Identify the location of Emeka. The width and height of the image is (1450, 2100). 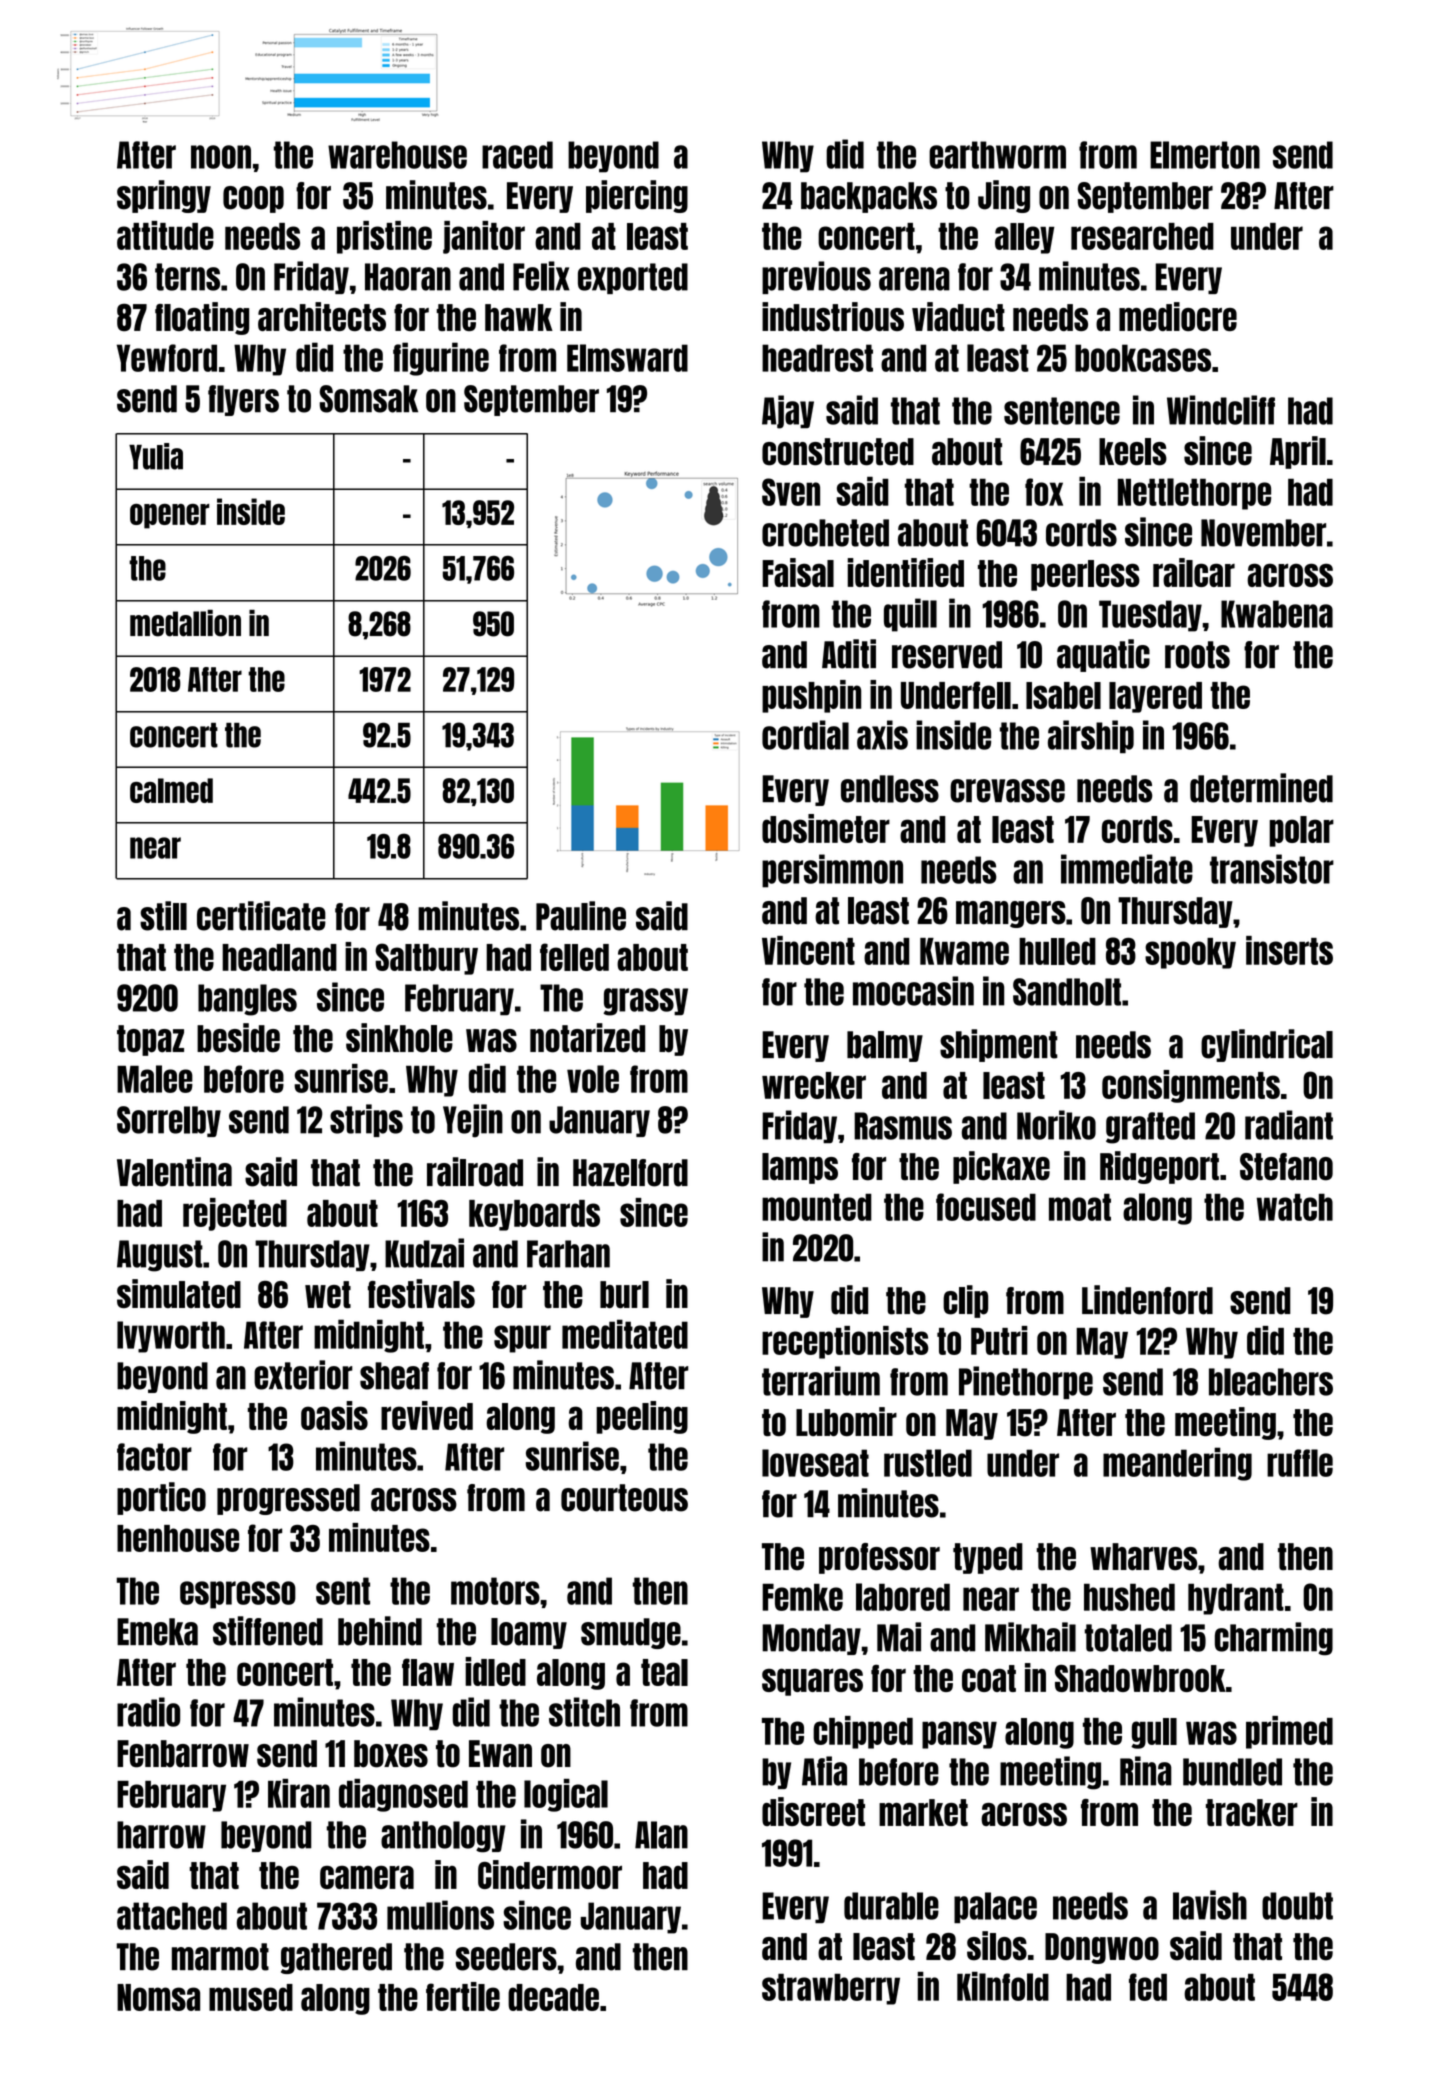
(157, 1632).
